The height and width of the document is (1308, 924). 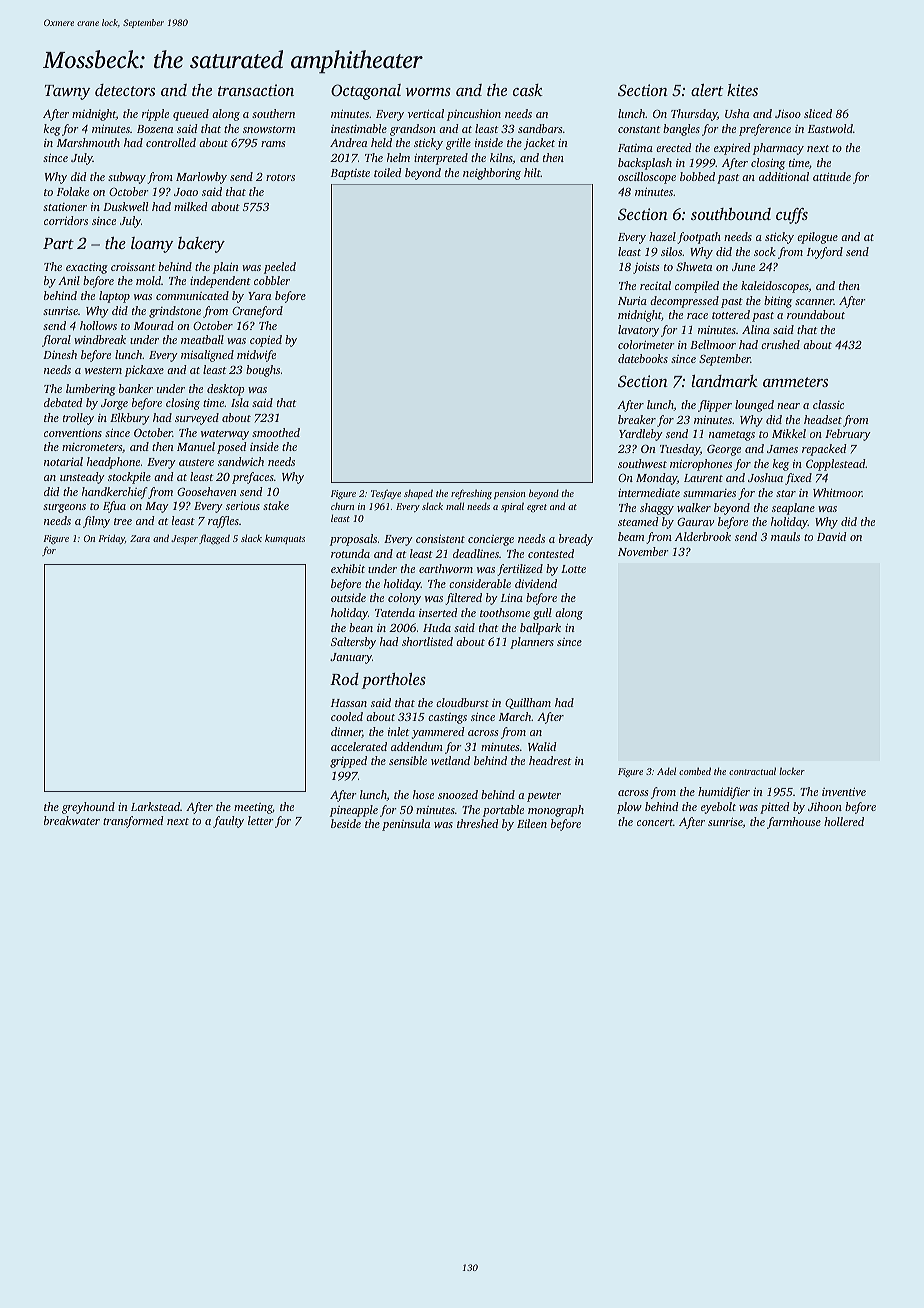 What do you see at coordinates (788, 113) in the document?
I see `Jisoo` at bounding box center [788, 113].
